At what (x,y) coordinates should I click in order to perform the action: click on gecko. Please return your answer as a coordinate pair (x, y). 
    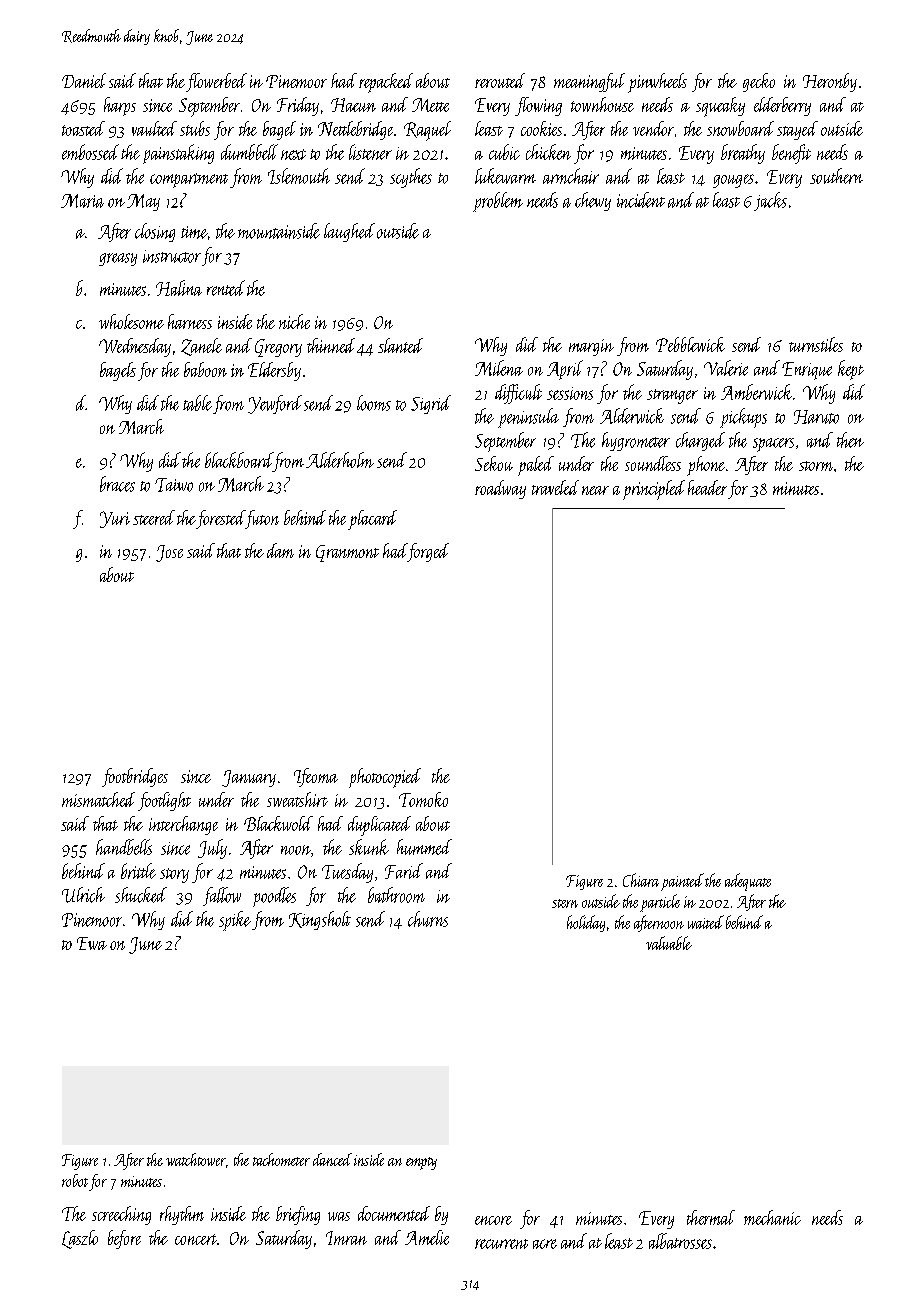
    Looking at the image, I should click on (759, 82).
